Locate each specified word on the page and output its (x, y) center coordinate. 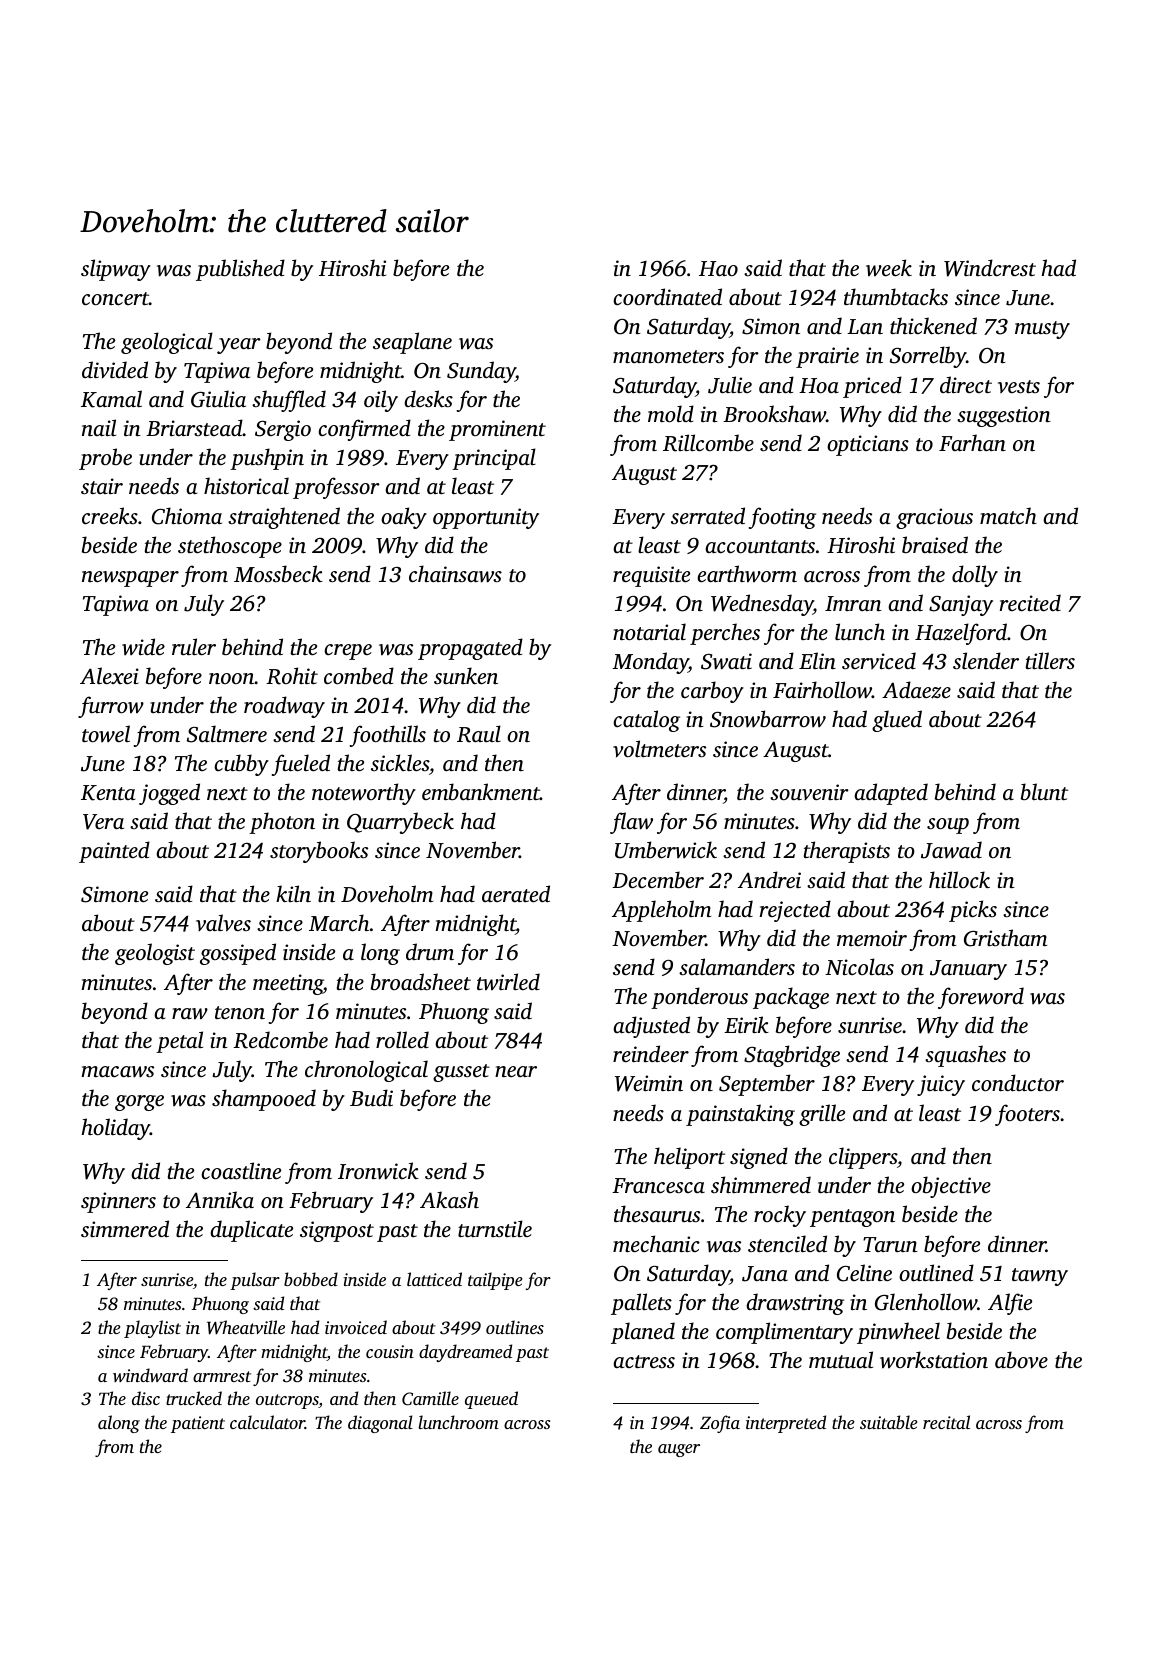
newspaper (130, 579)
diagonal (380, 1424)
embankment (481, 791)
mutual (841, 1359)
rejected (795, 911)
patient (198, 1424)
